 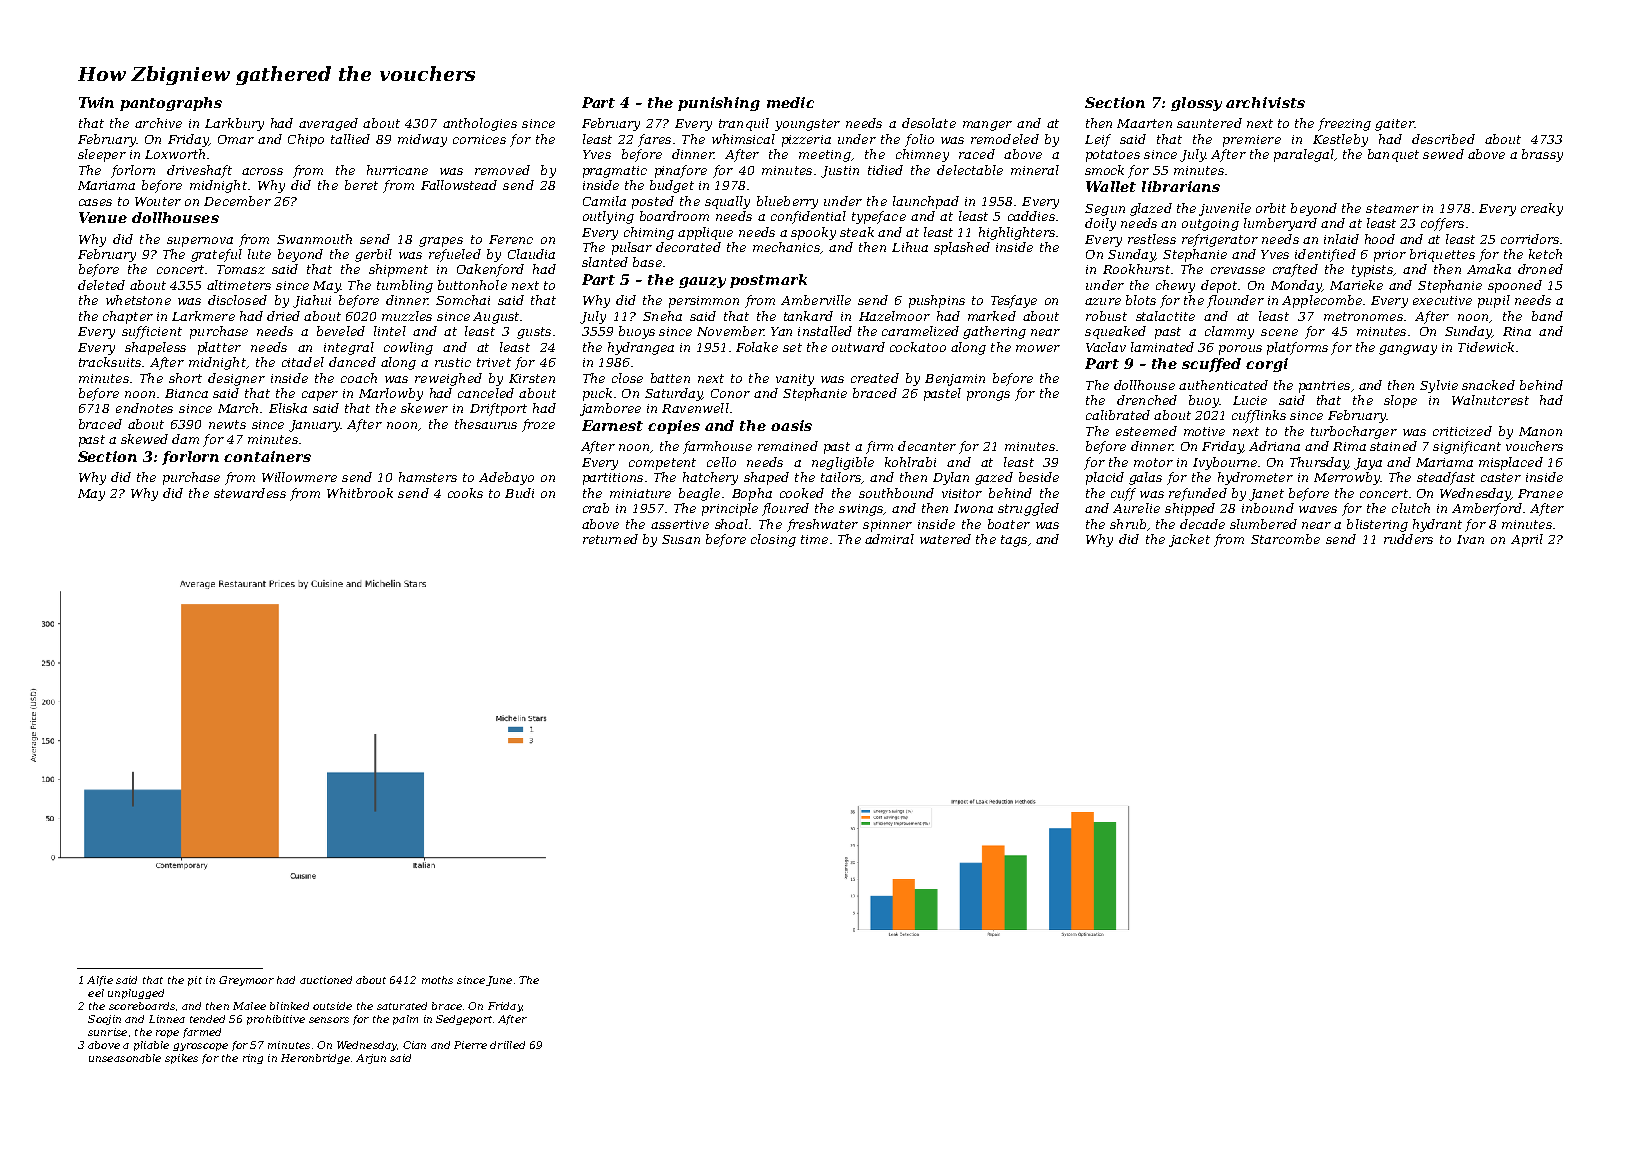 I want to click on Pierre, so click(x=470, y=1045).
